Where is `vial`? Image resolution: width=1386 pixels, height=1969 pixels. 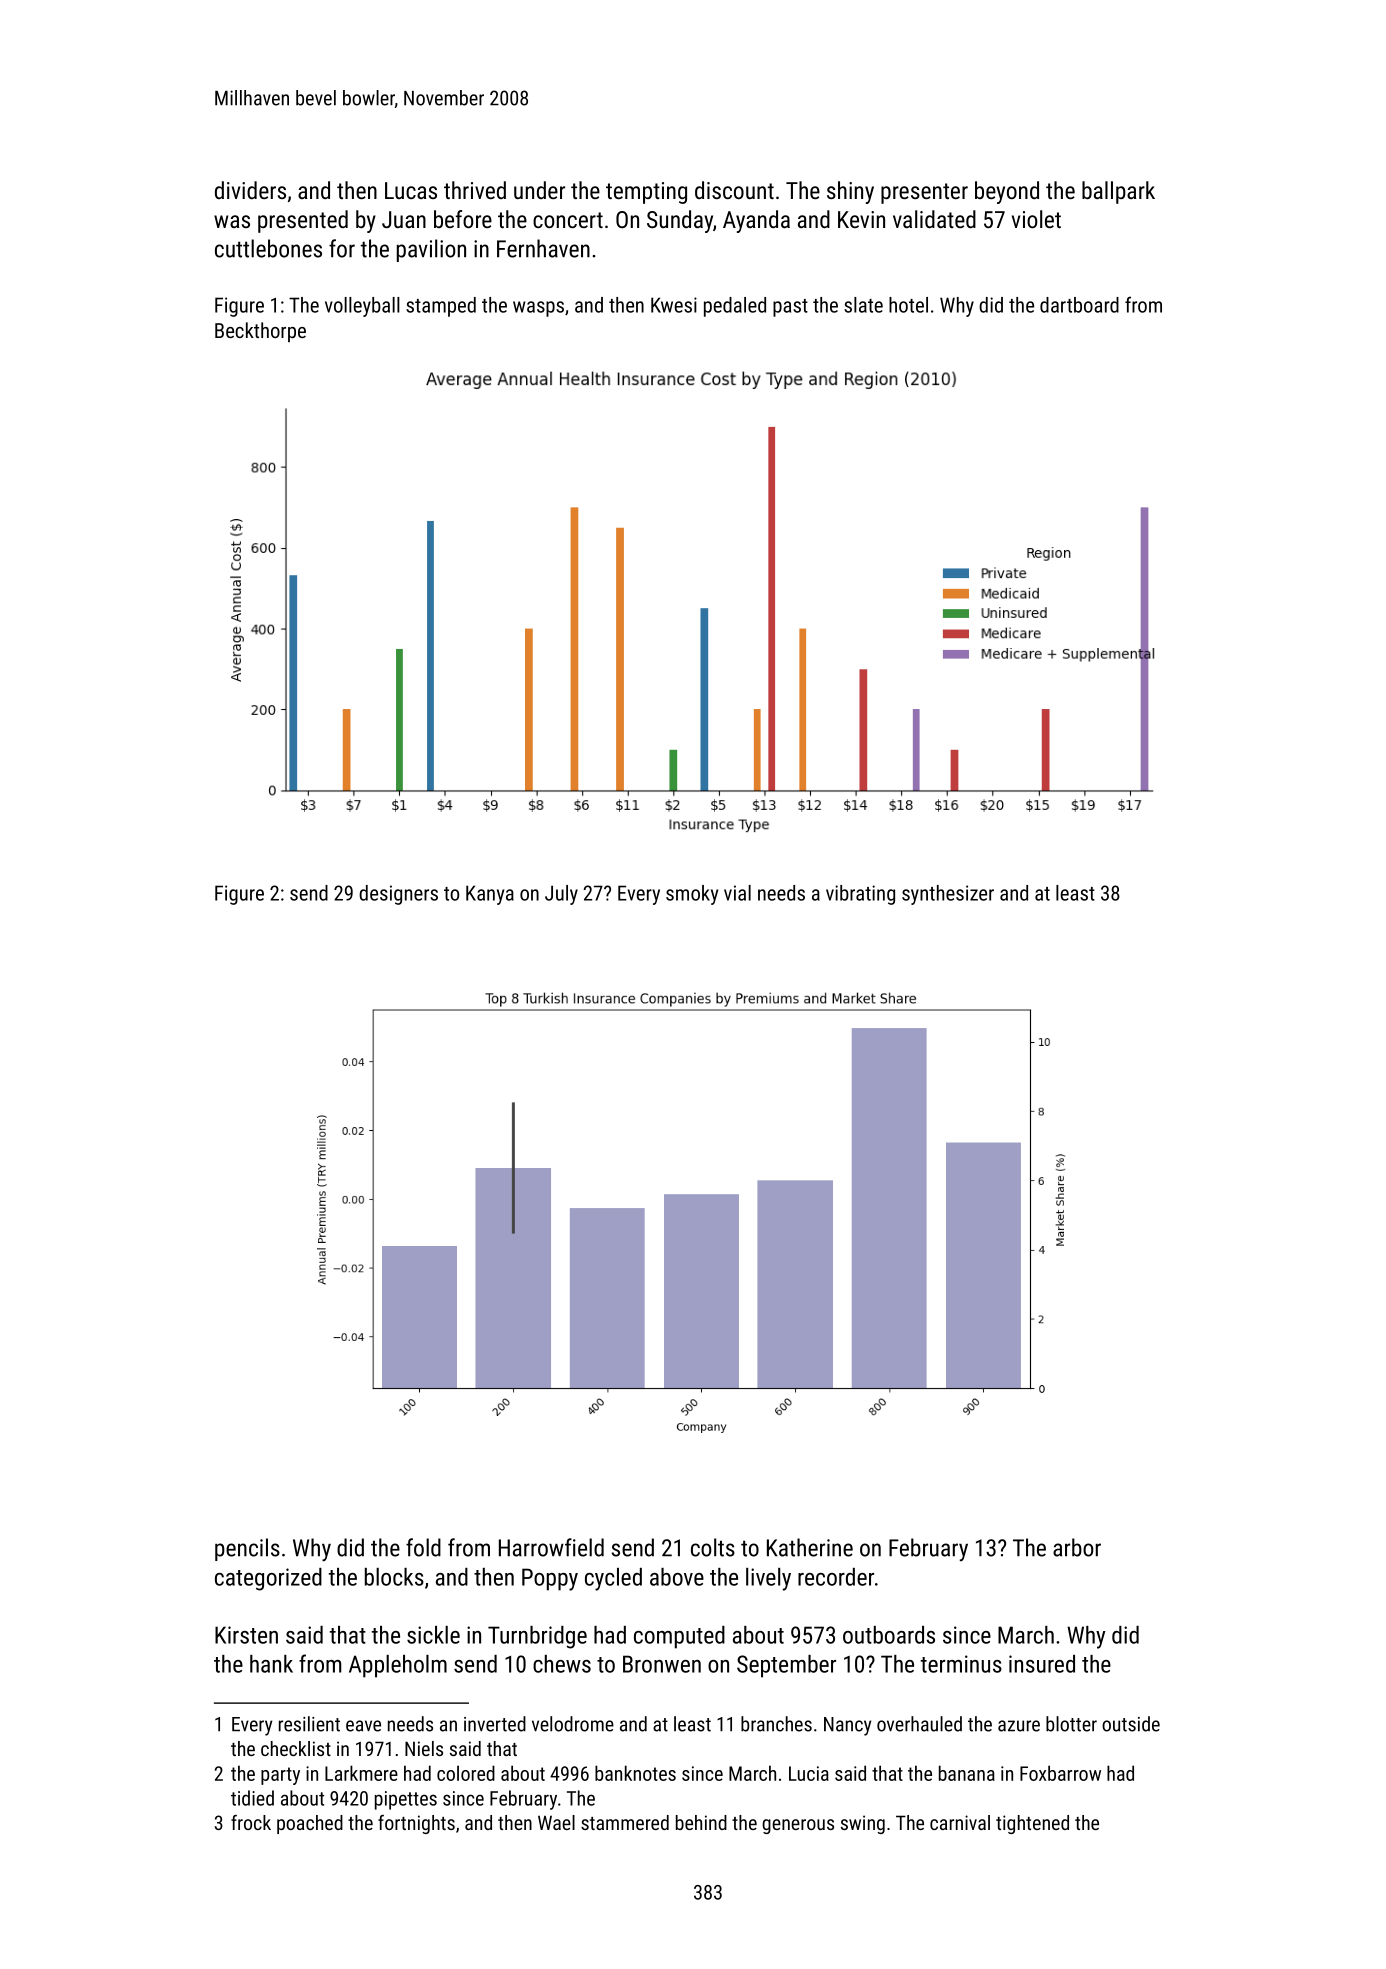 vial is located at coordinates (737, 893).
